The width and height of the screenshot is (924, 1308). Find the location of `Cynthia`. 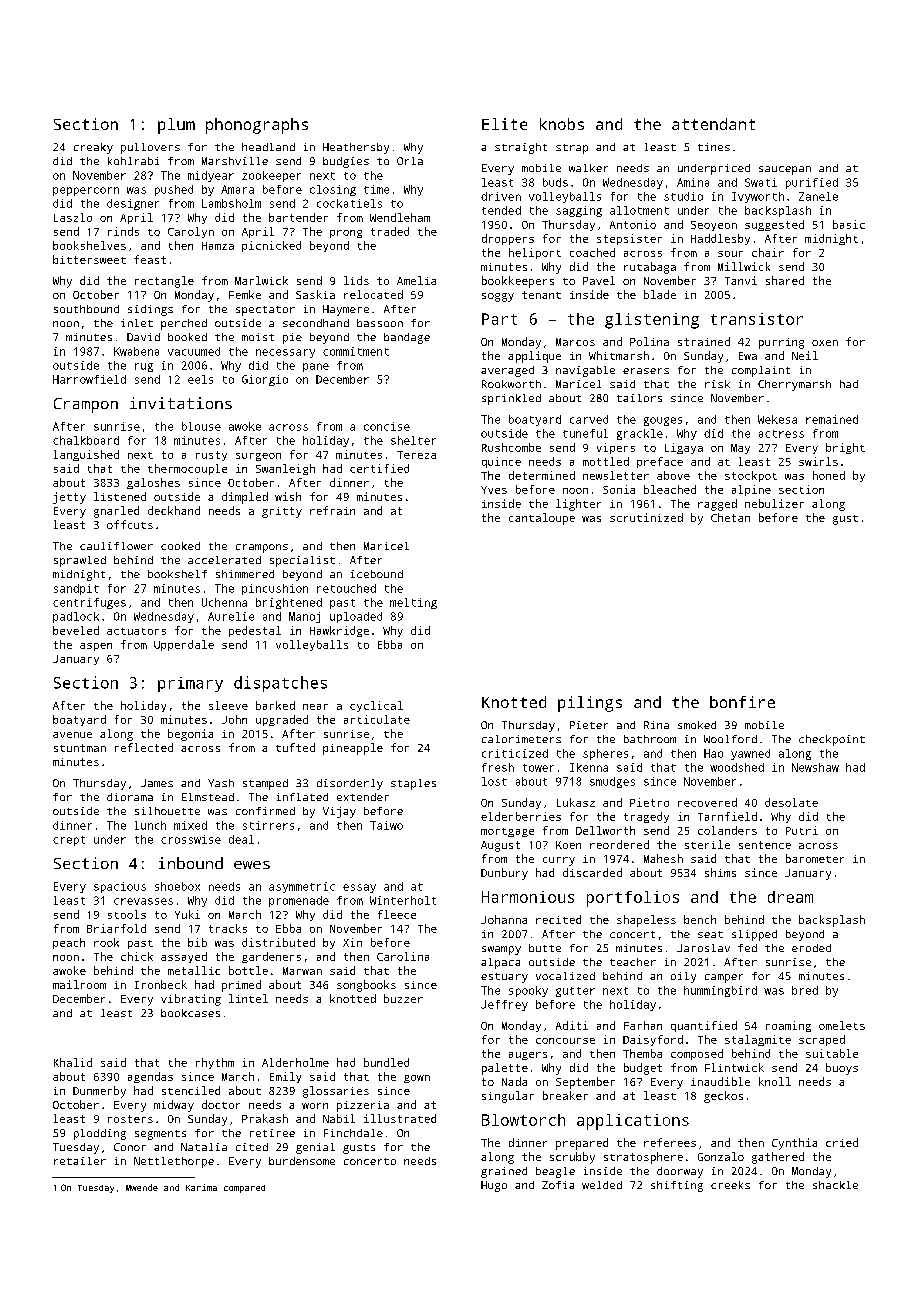

Cynthia is located at coordinates (794, 1144).
